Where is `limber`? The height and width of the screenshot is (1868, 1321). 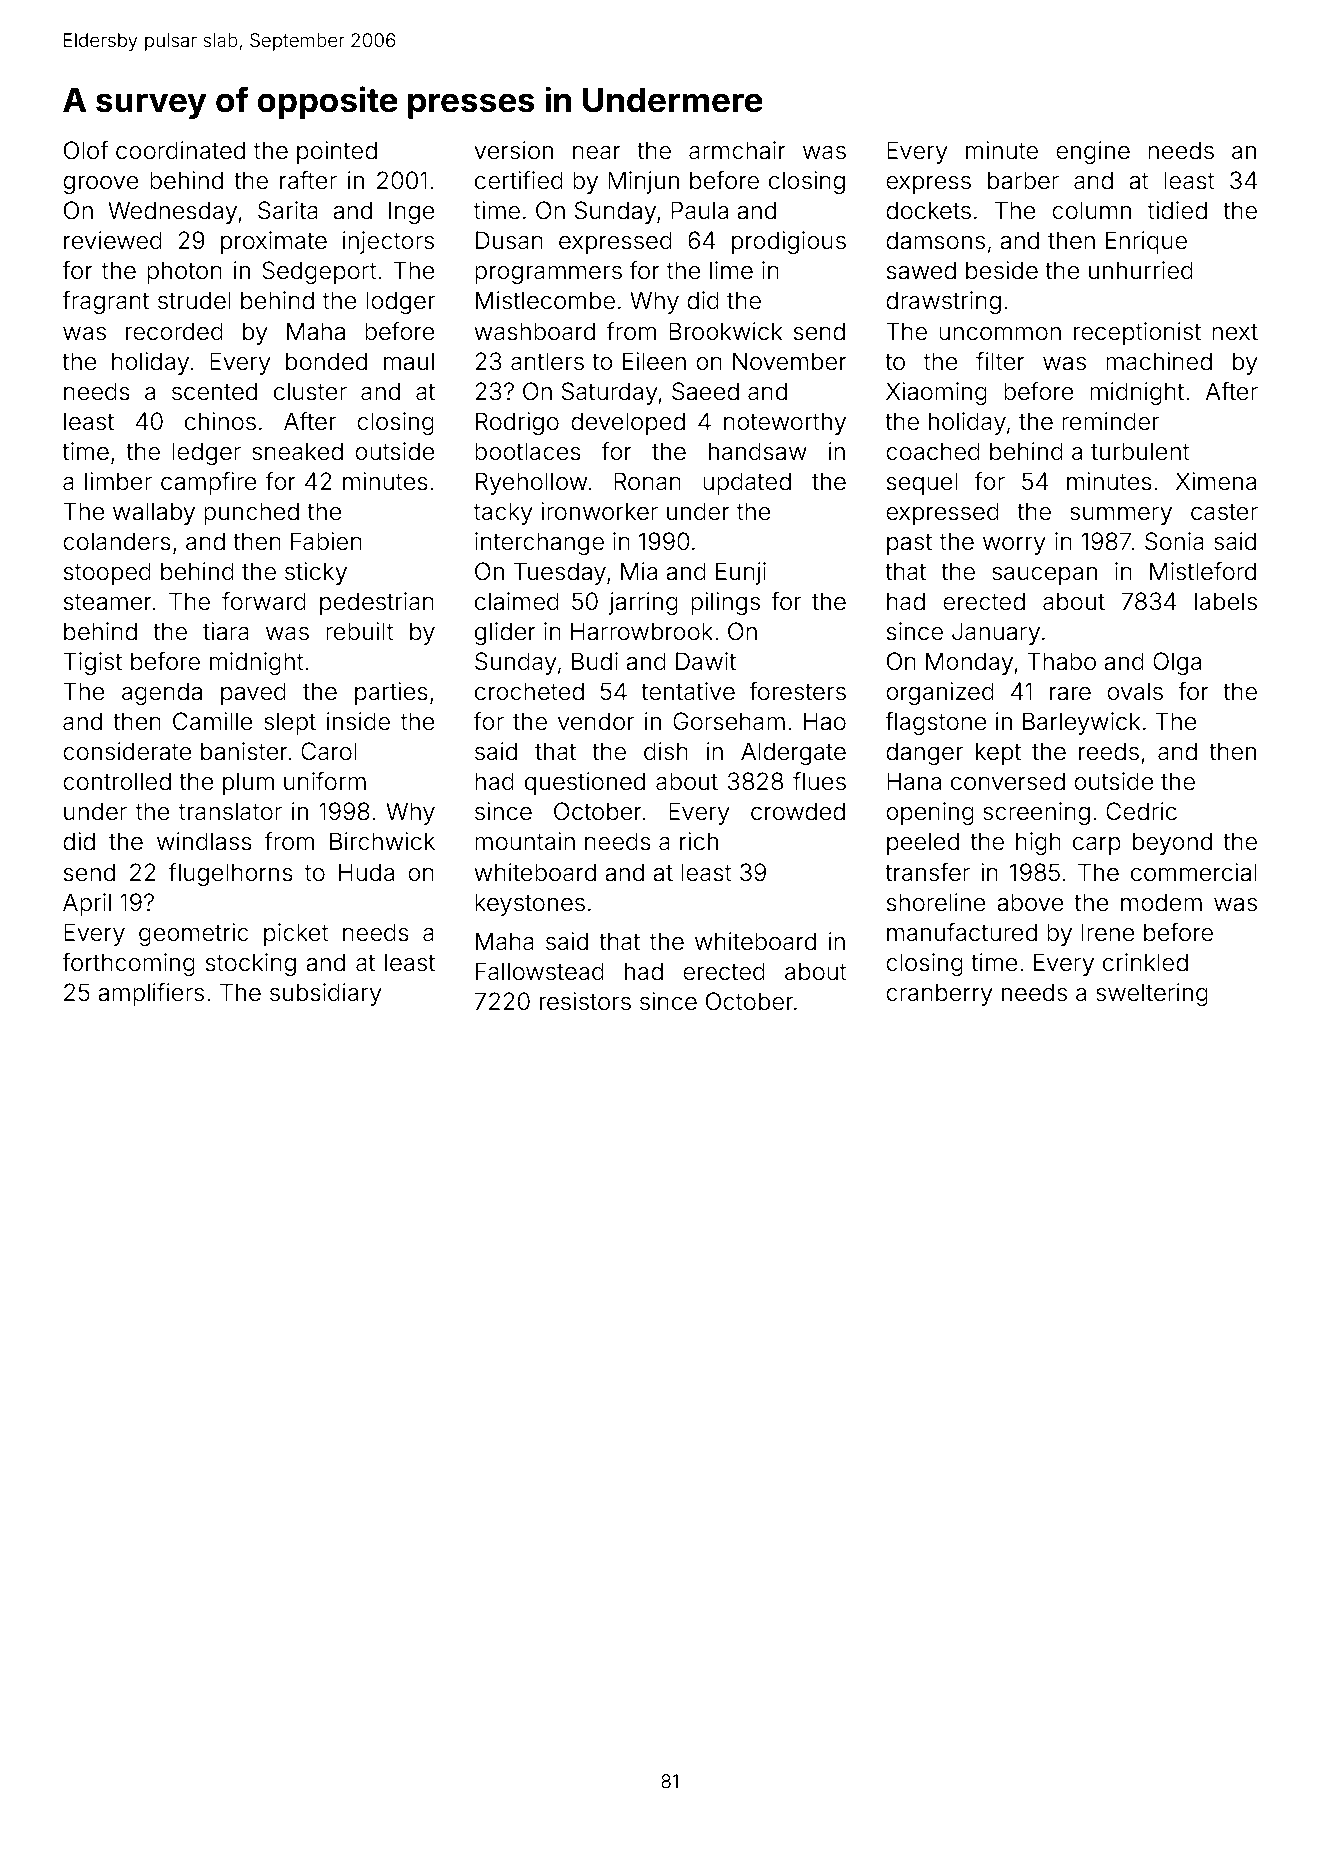
limber is located at coordinates (118, 481).
